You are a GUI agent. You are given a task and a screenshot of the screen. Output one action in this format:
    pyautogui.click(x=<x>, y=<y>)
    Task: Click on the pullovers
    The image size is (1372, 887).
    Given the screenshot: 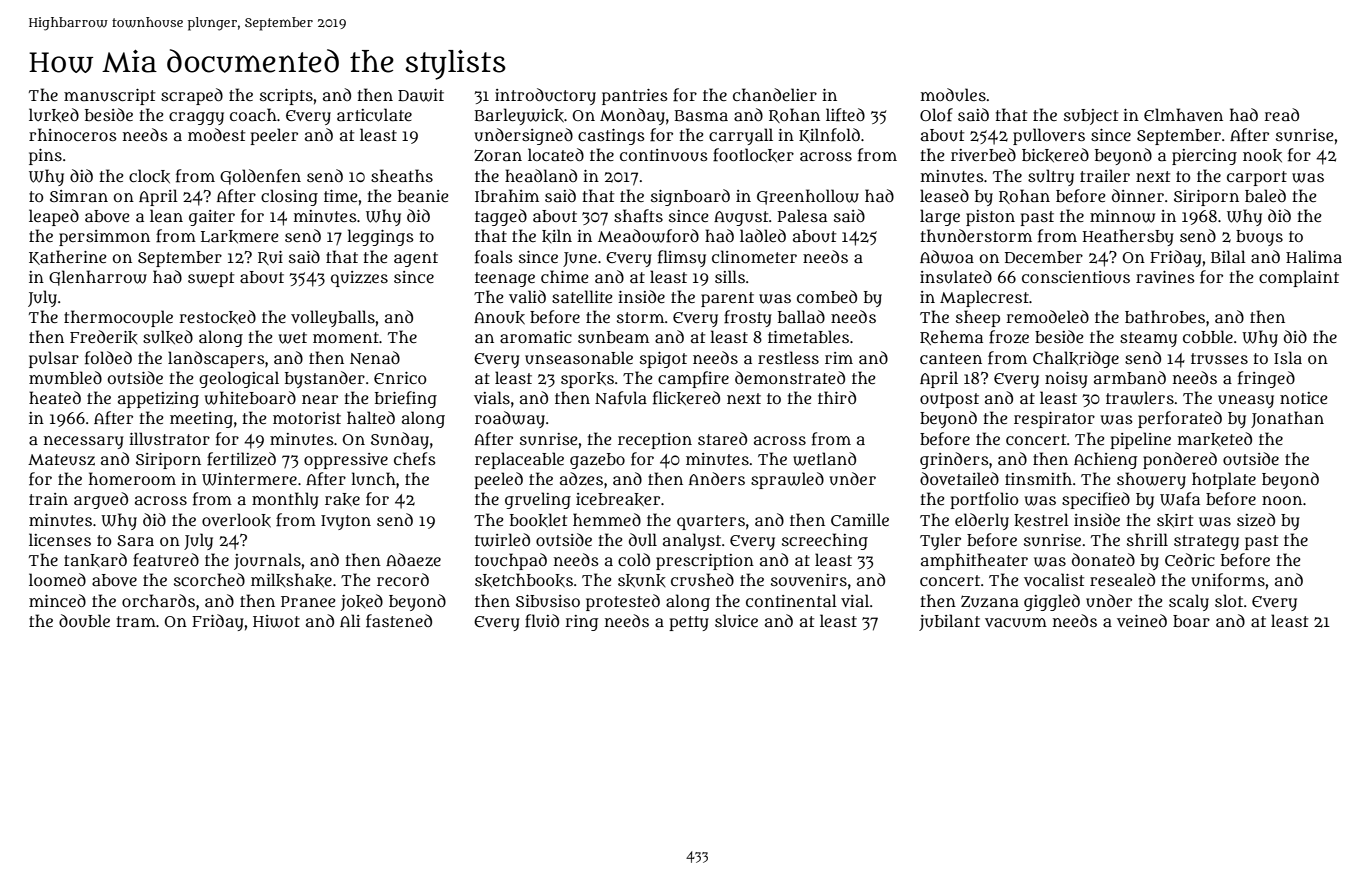 What is the action you would take?
    pyautogui.click(x=1049, y=136)
